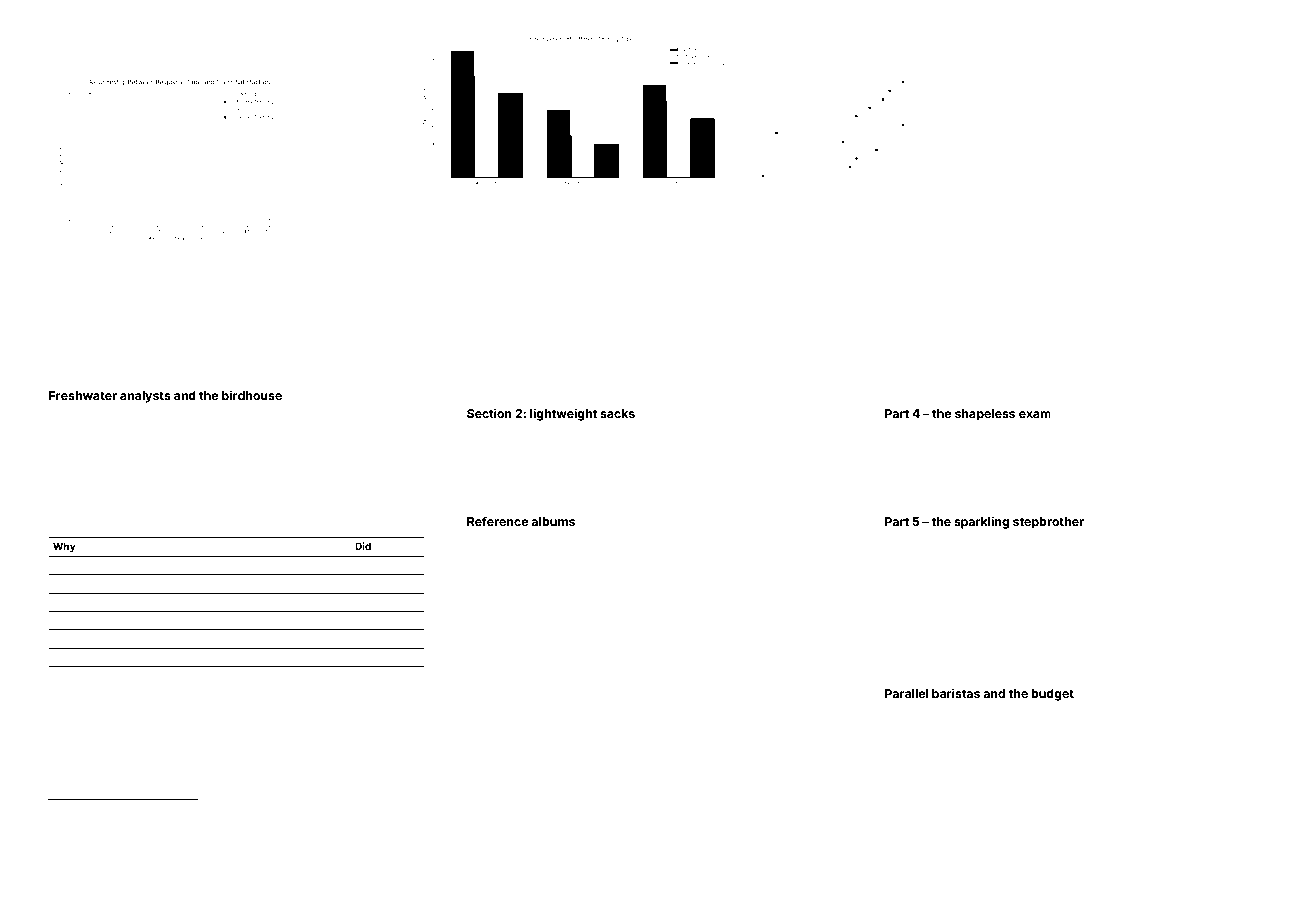 The image size is (1308, 924). I want to click on measured, so click(1170, 725).
